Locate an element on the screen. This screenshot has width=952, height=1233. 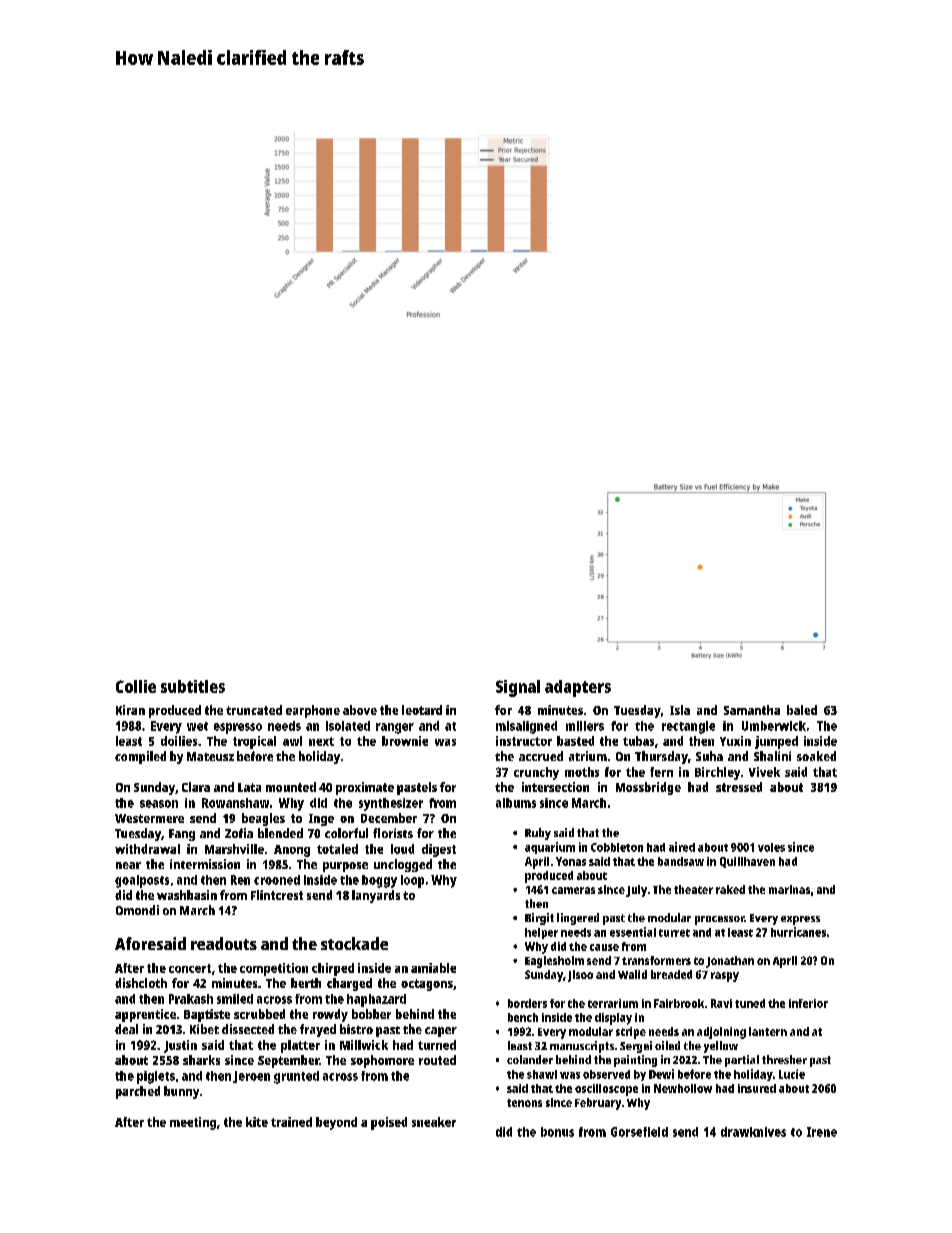
readouts is located at coordinates (224, 943).
